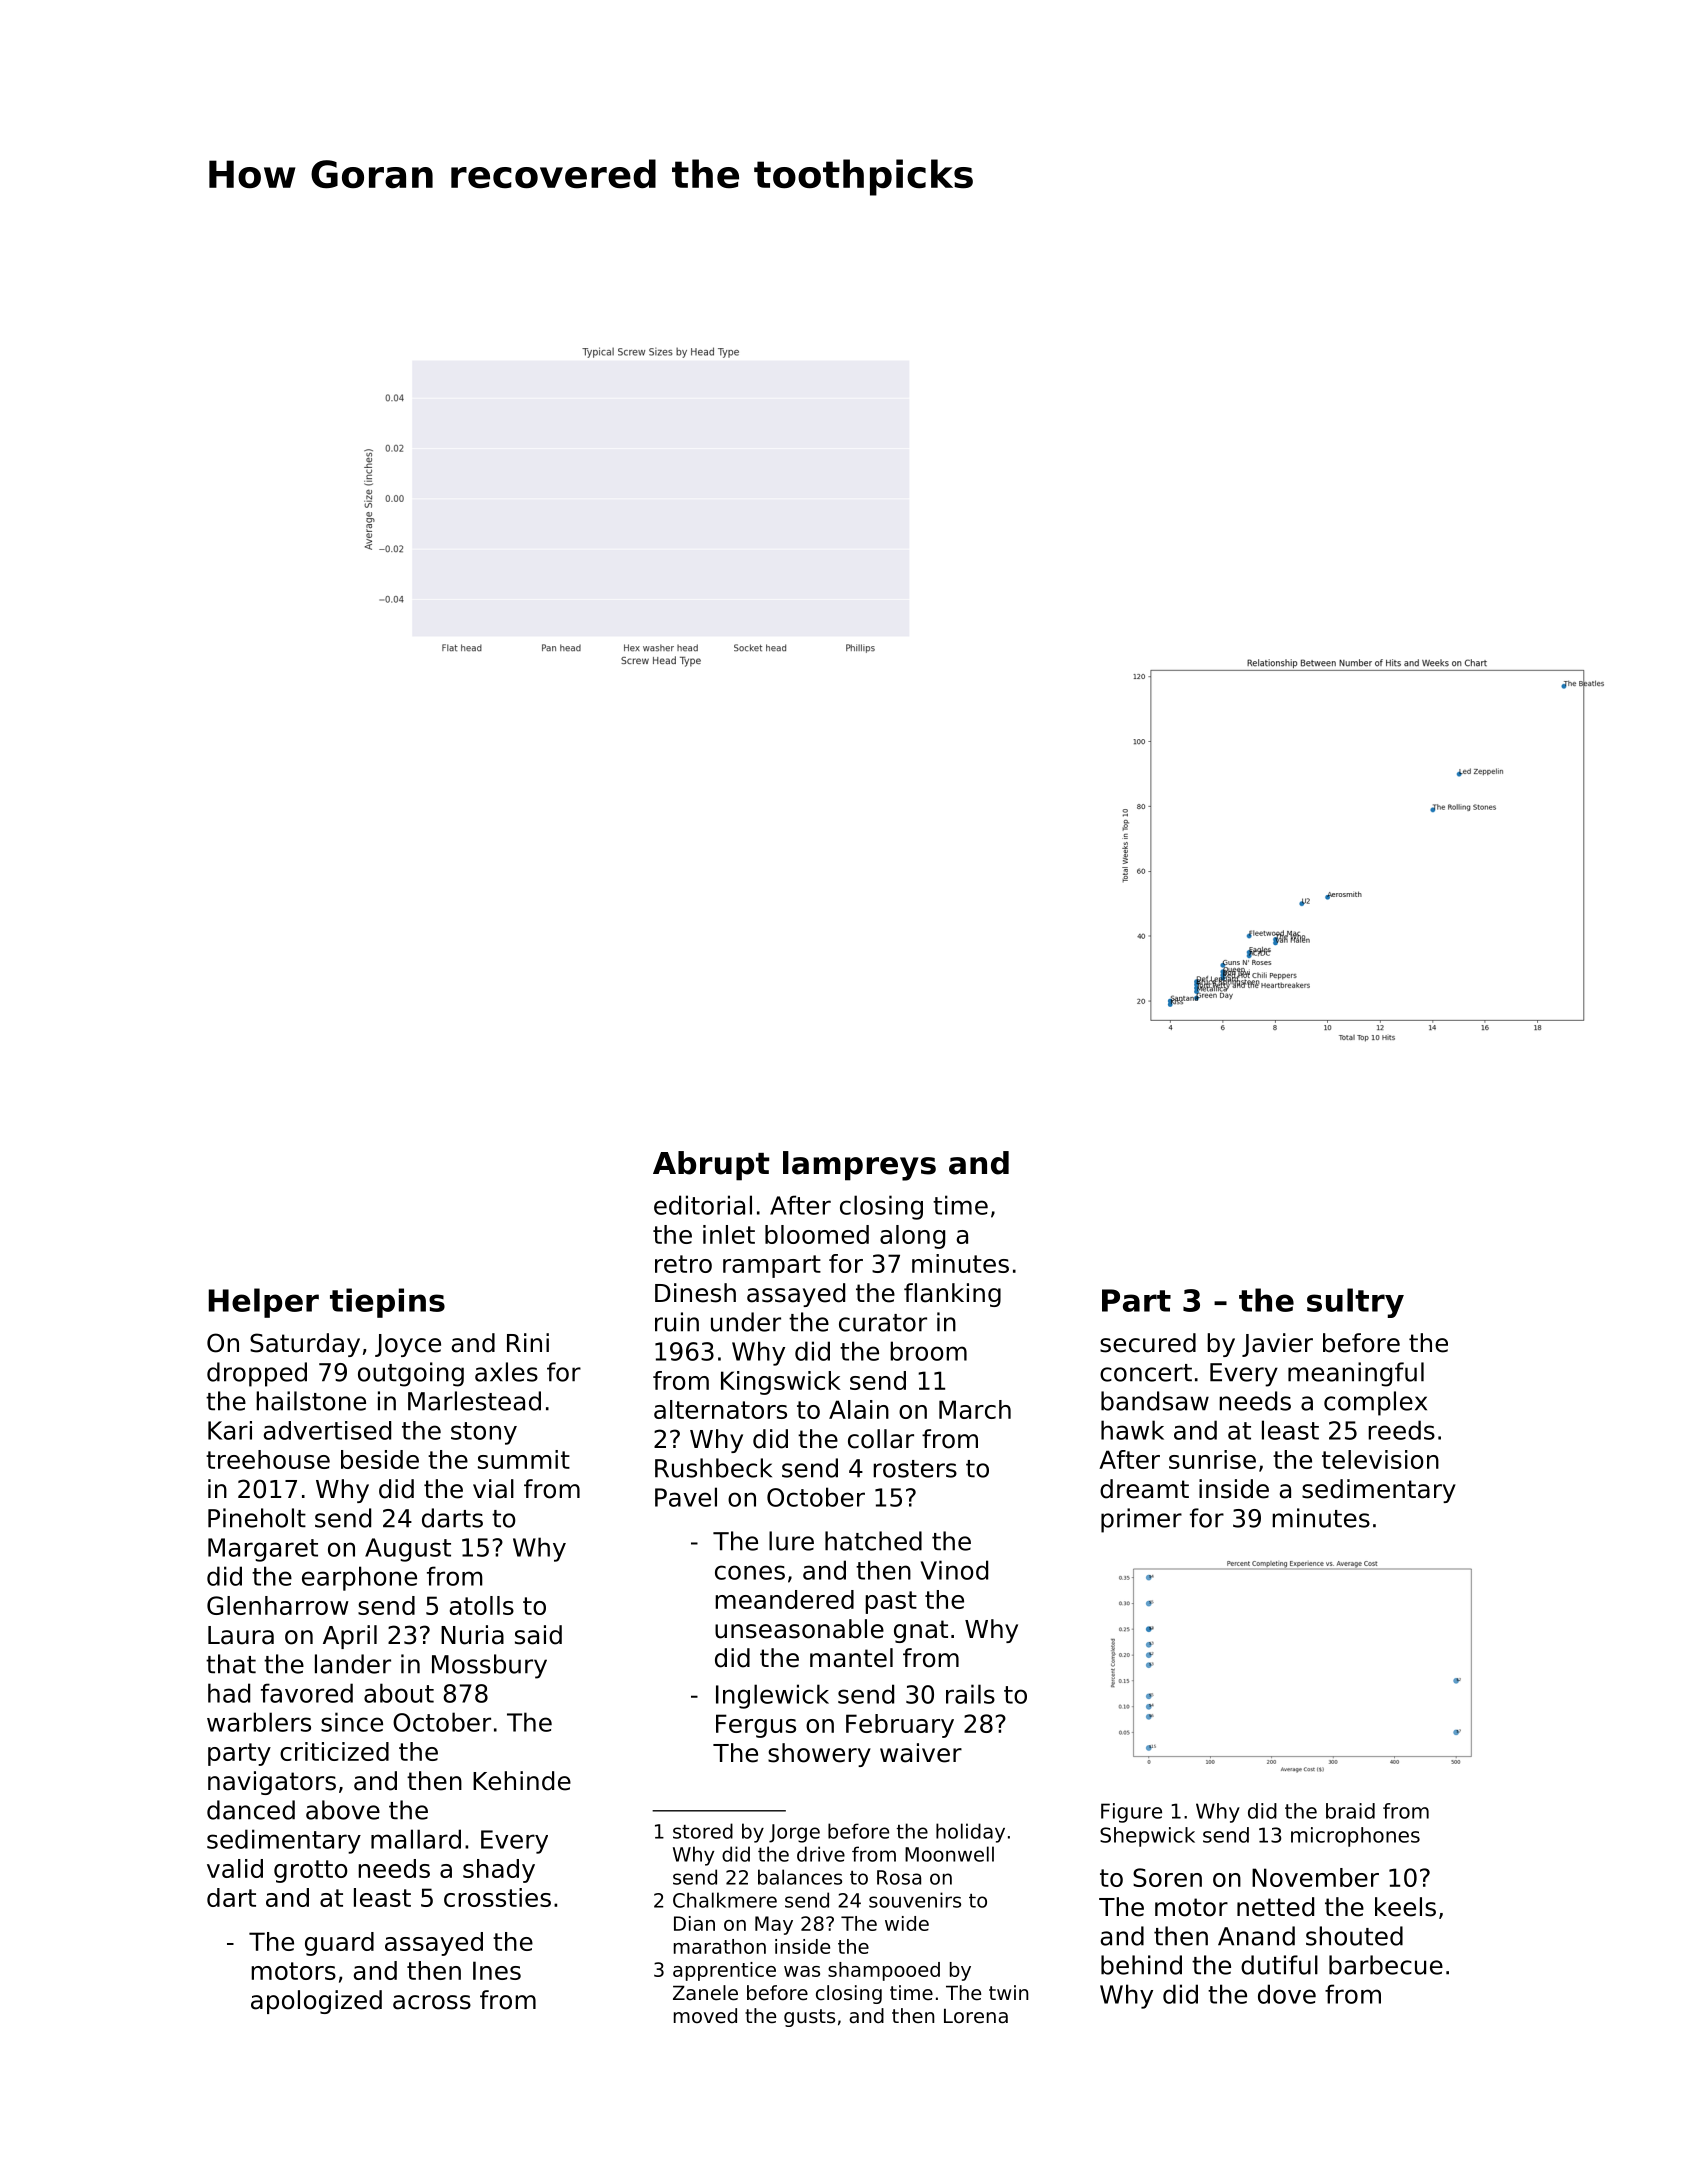 Image resolution: width=1683 pixels, height=2178 pixels. What do you see at coordinates (472, 1635) in the screenshot?
I see `Nuria` at bounding box center [472, 1635].
